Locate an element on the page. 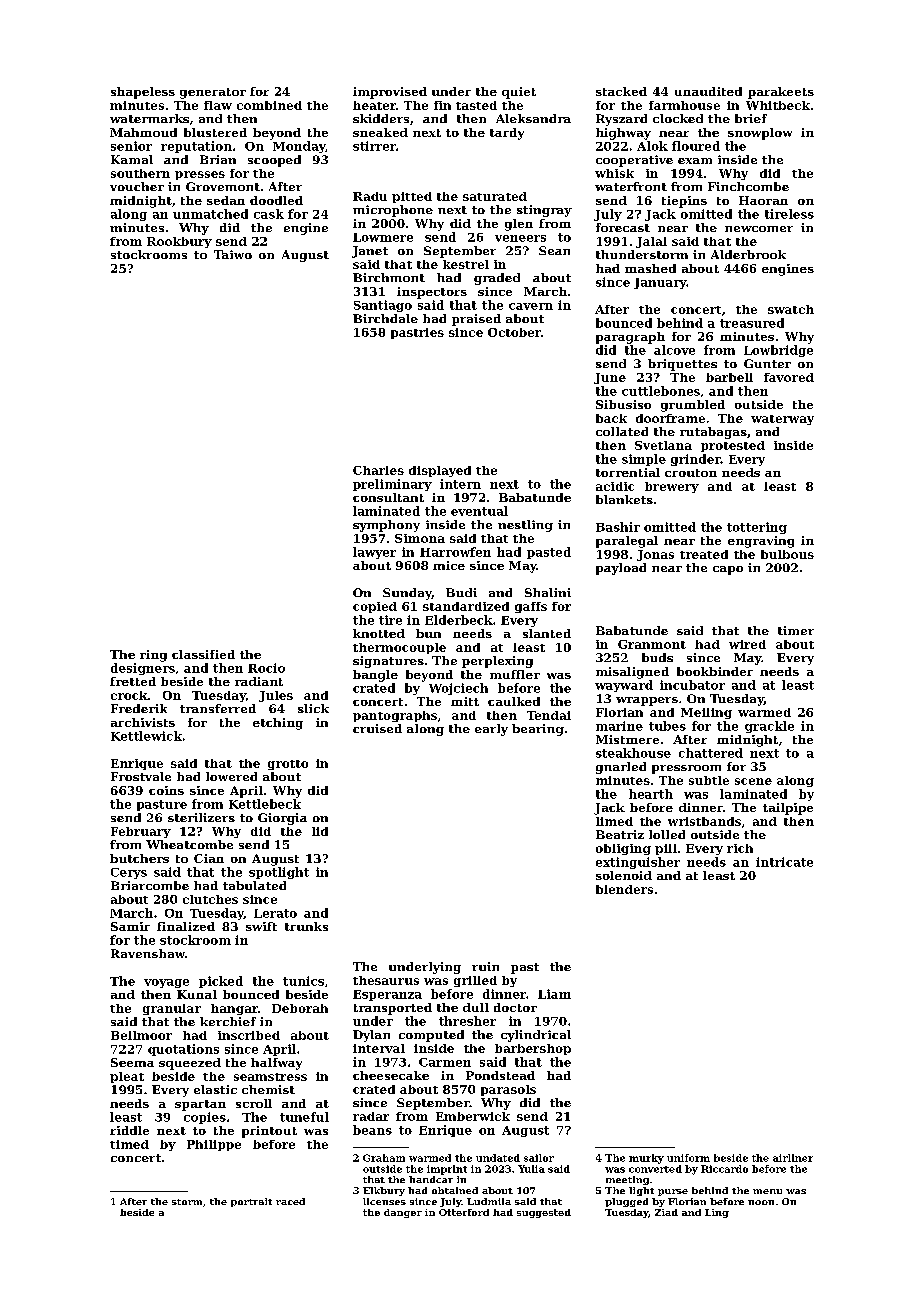  copied is located at coordinates (375, 607).
